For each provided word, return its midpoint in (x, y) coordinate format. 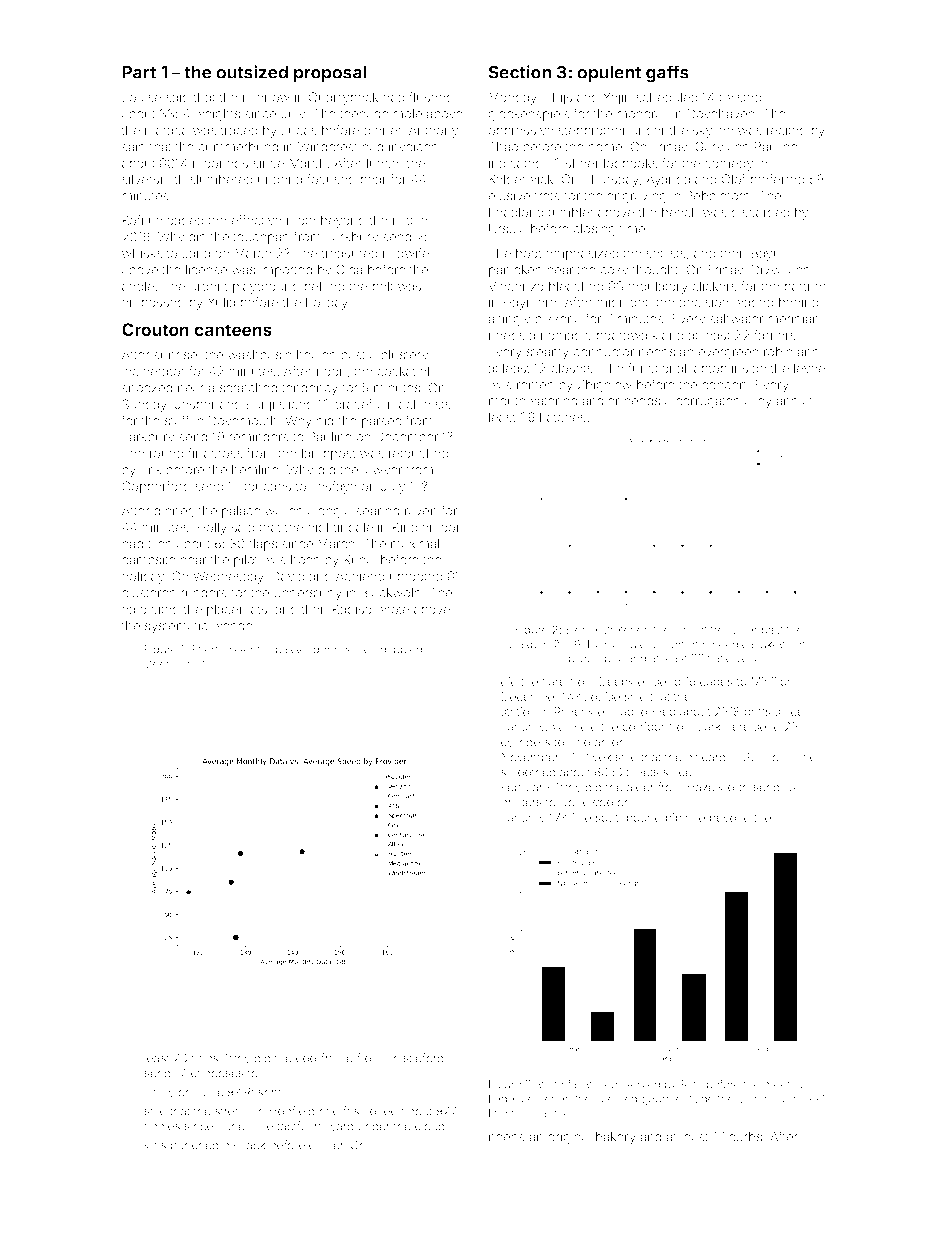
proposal (330, 74)
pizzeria (558, 320)
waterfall (560, 1084)
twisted (740, 97)
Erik (151, 470)
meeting (785, 1085)
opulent (609, 74)
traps (204, 1059)
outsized (252, 72)
